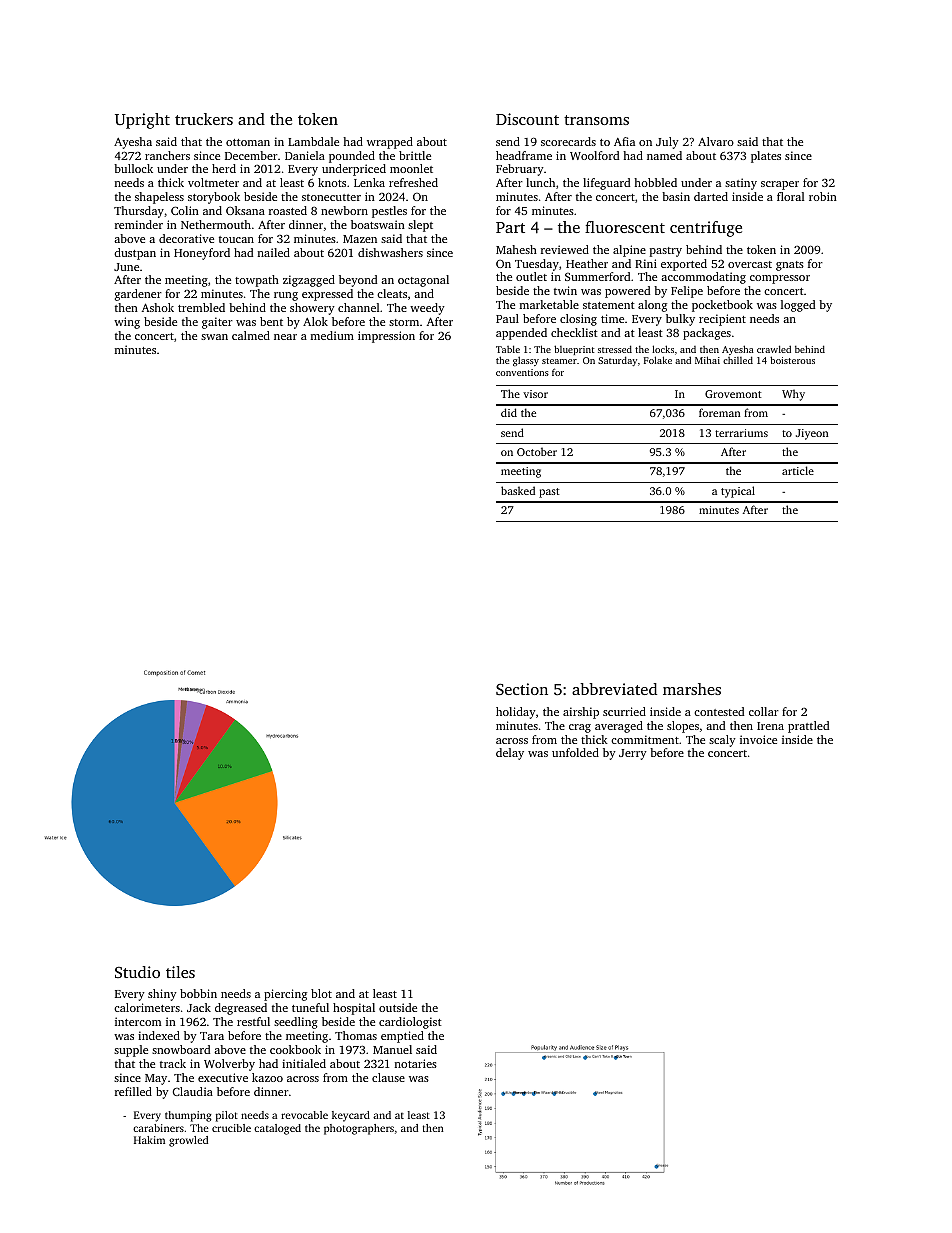 This screenshot has width=952, height=1233. Describe the element at coordinates (798, 470) in the screenshot. I see `article` at that location.
